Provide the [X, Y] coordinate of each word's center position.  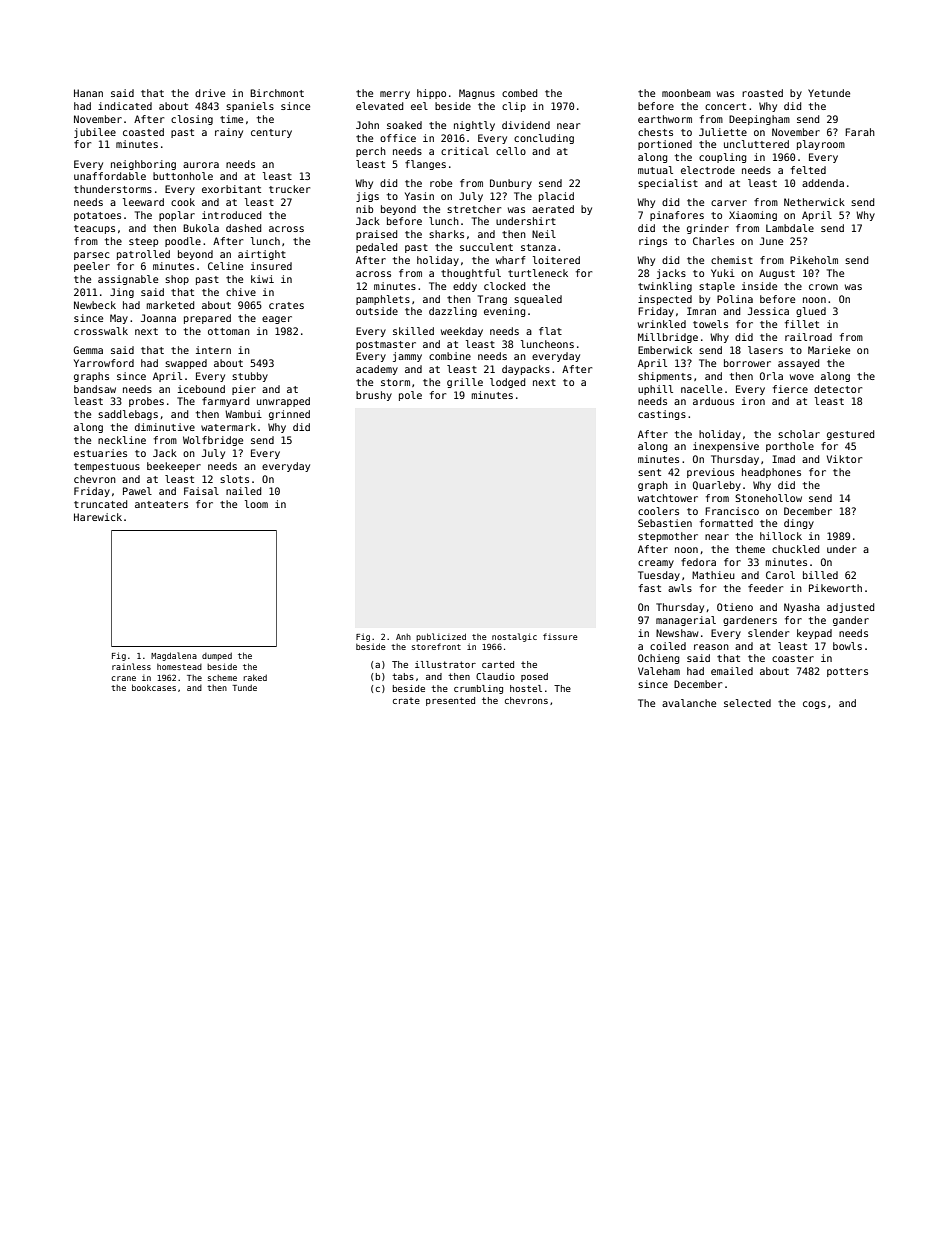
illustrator [445, 664]
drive [210, 93]
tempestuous [107, 467]
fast [650, 588]
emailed [732, 671]
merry [395, 95]
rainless [131, 666]
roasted [762, 93]
